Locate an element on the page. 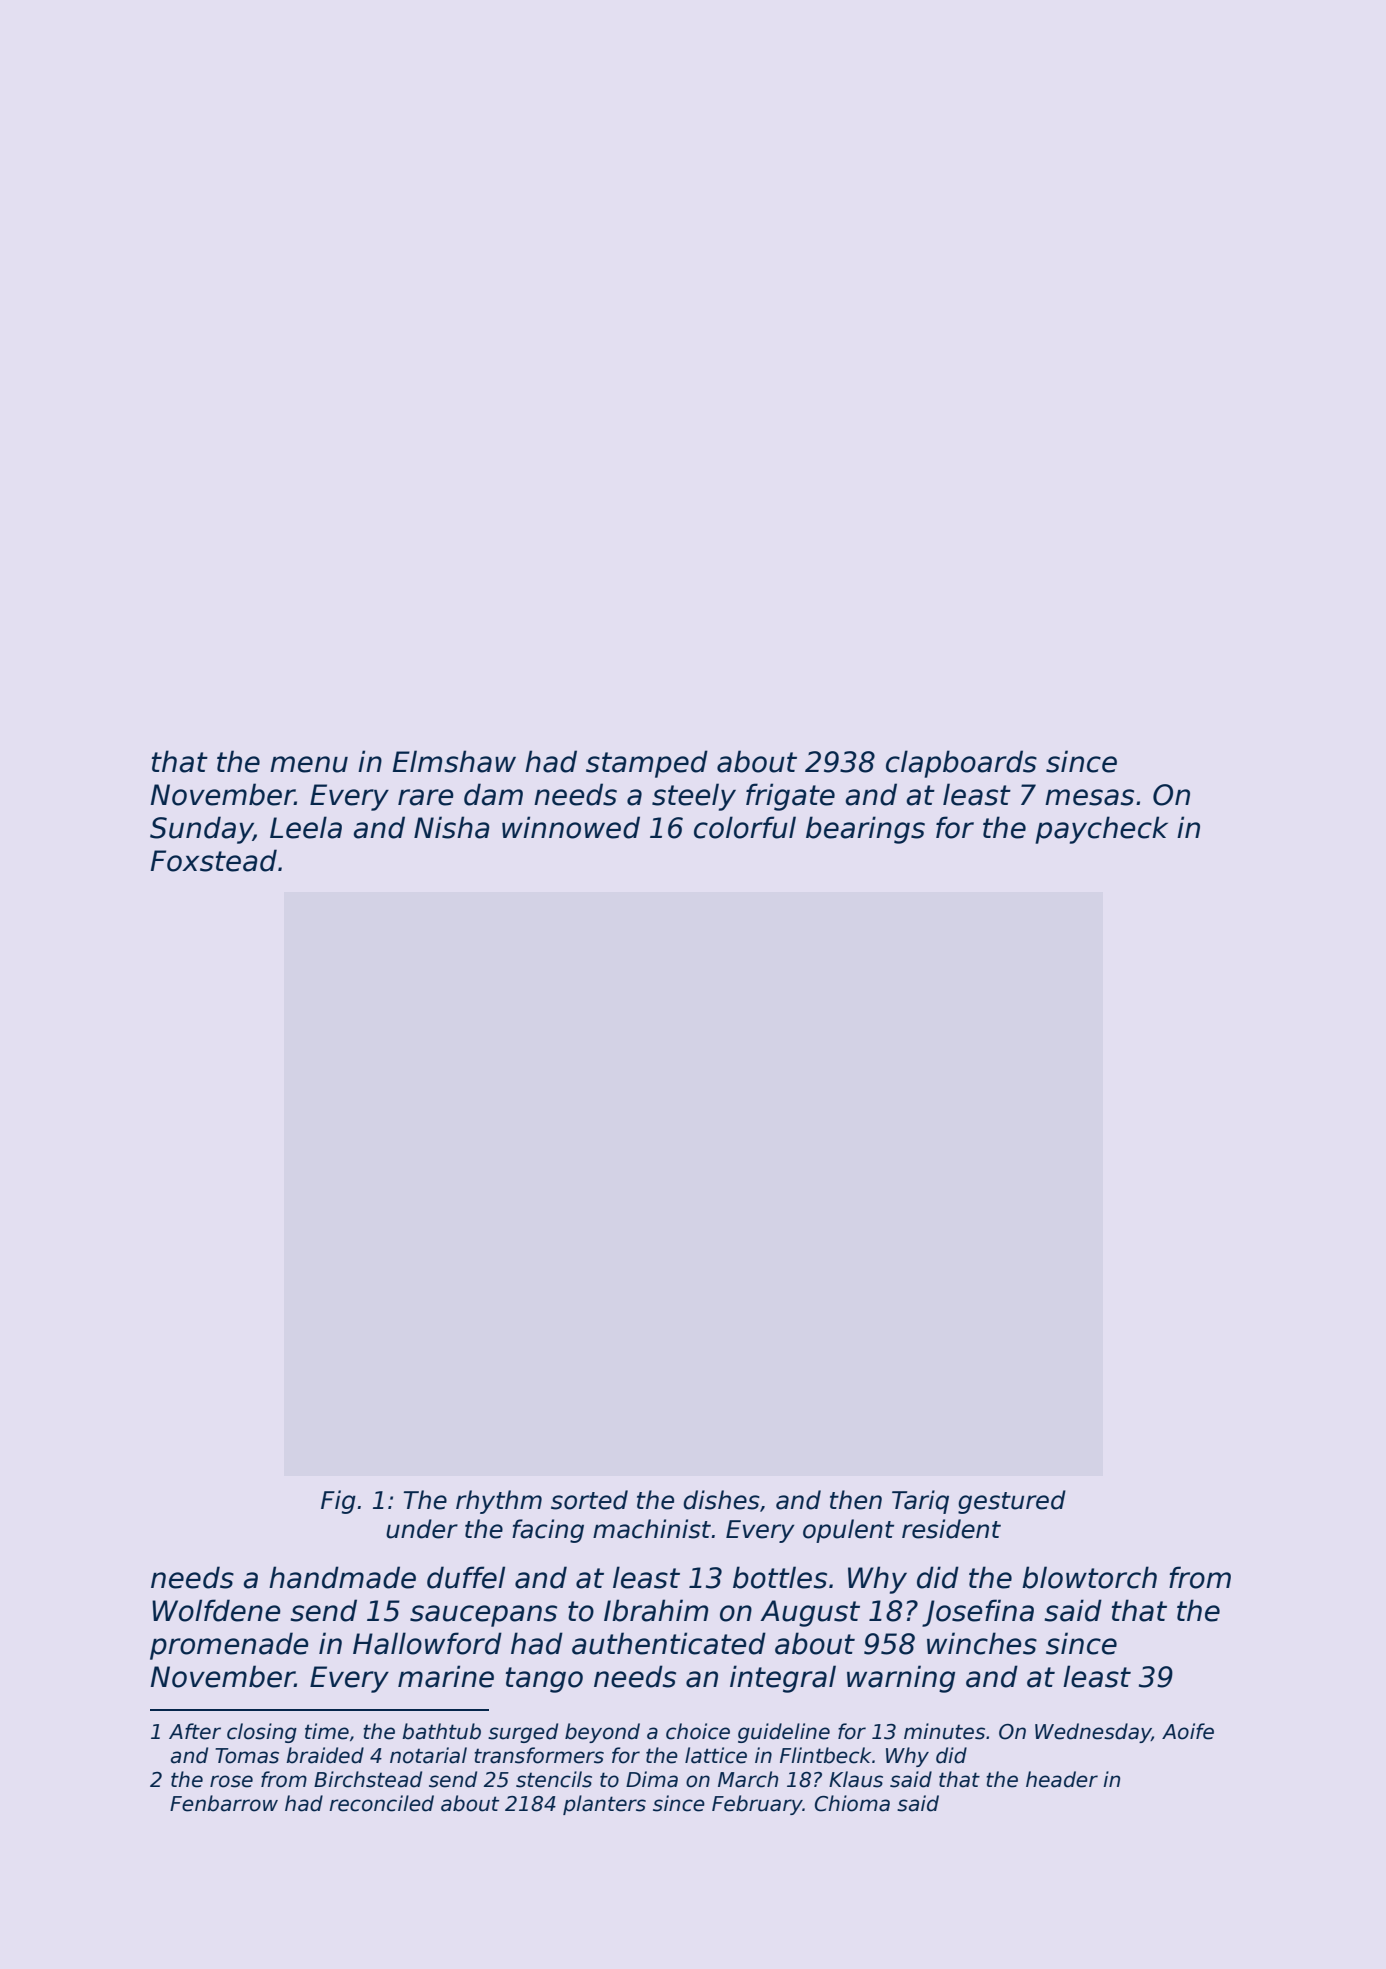 Image resolution: width=1386 pixels, height=1969 pixels. Nisha is located at coordinates (452, 827).
